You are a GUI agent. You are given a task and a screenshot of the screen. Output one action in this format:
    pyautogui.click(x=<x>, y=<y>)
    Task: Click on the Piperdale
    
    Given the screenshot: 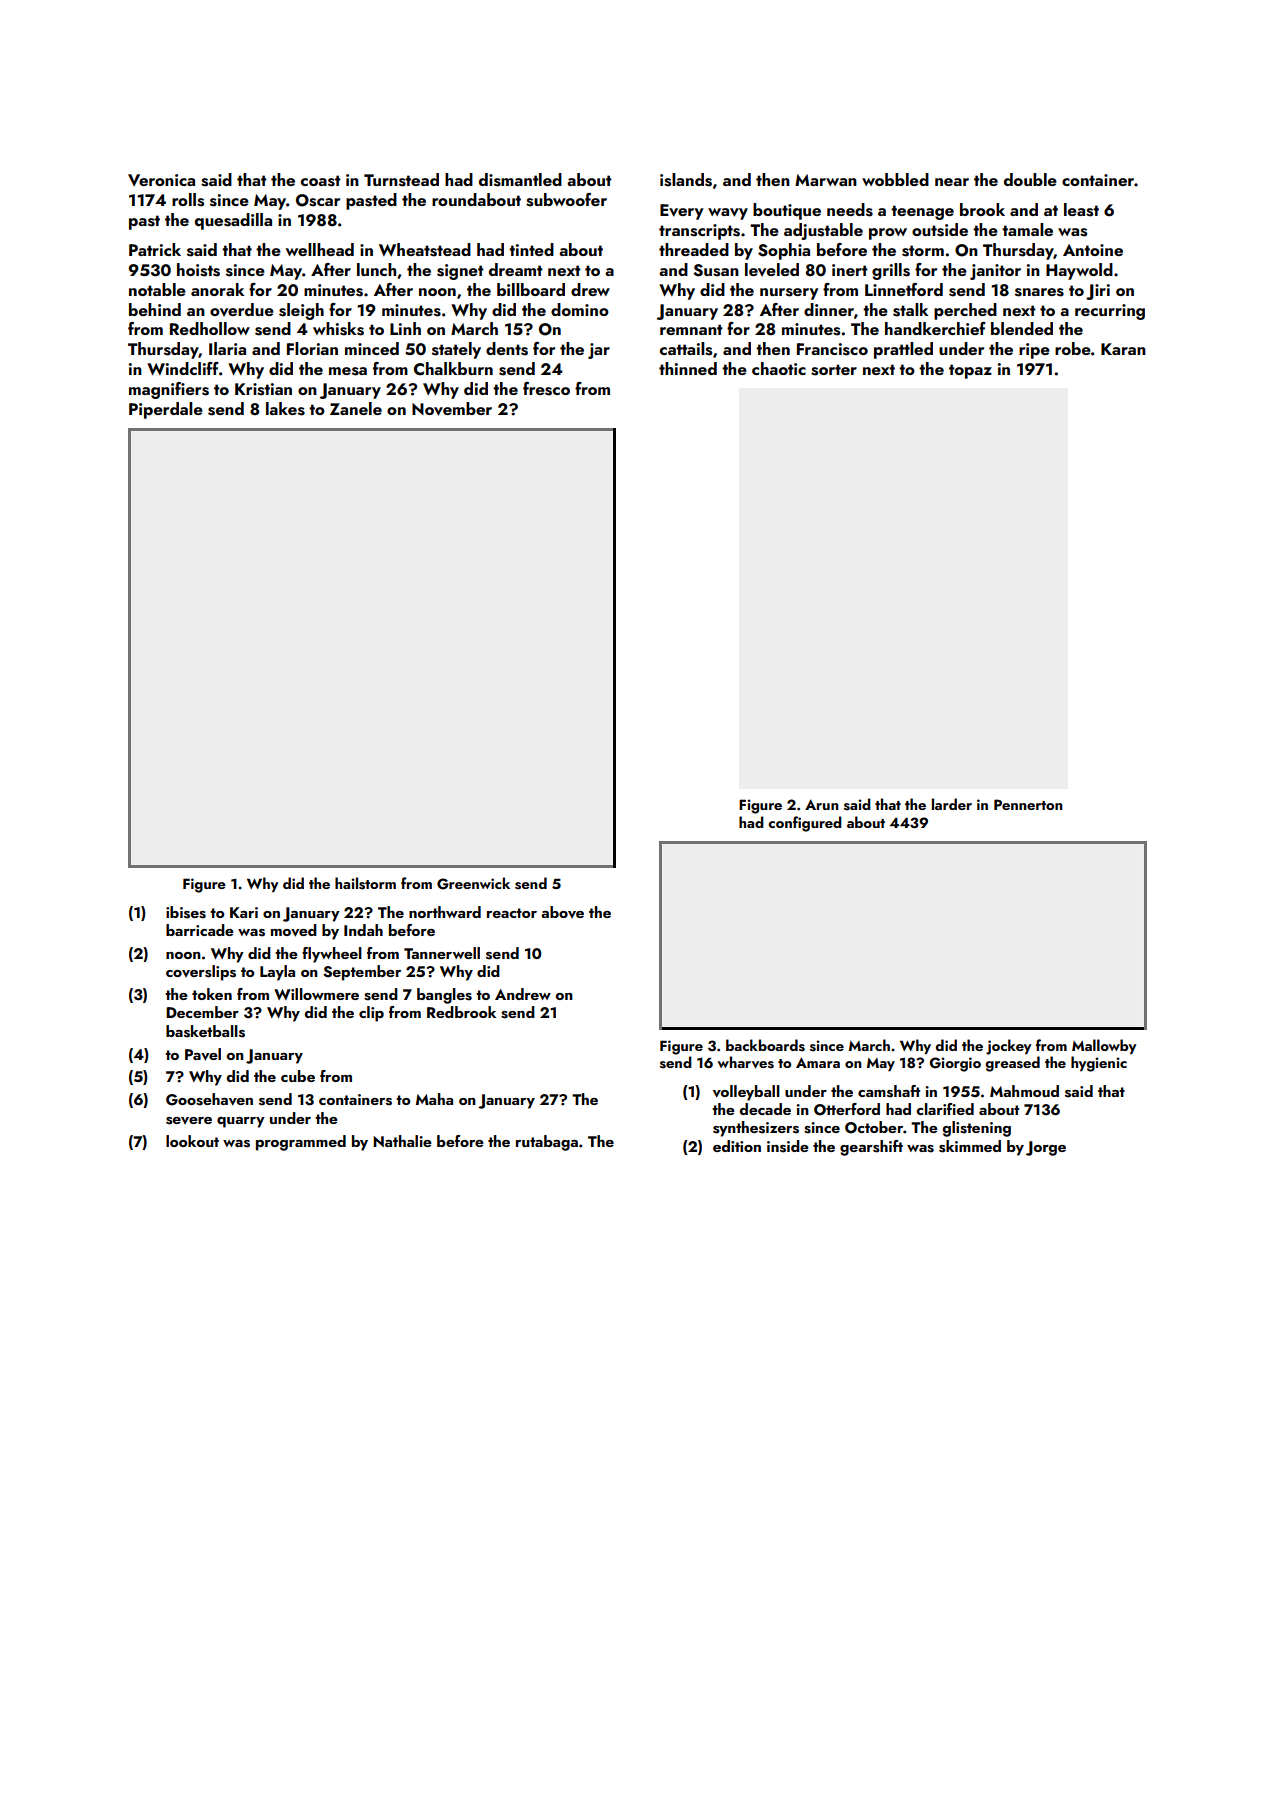 What is the action you would take?
    pyautogui.click(x=166, y=410)
